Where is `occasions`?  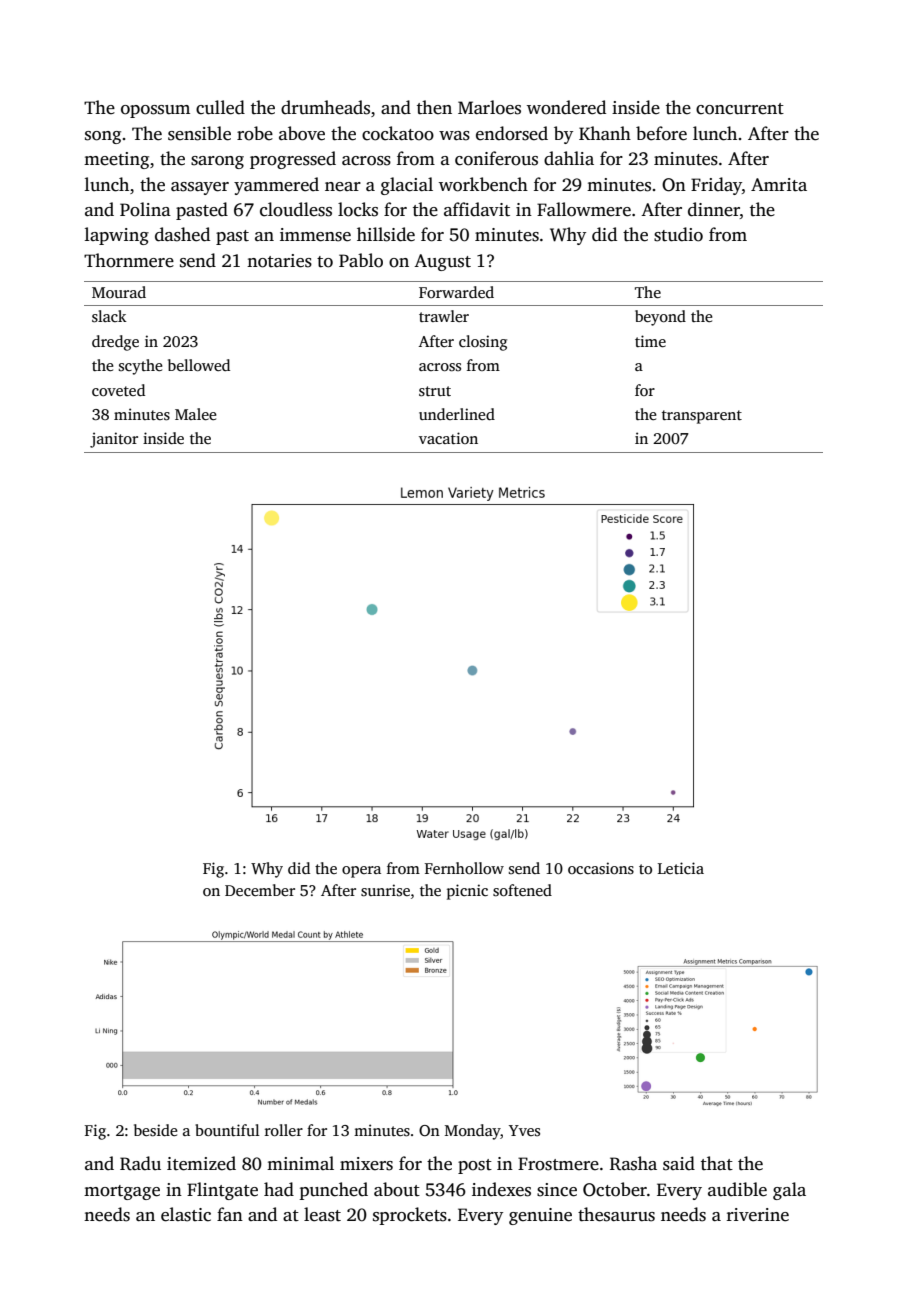 occasions is located at coordinates (601, 868).
